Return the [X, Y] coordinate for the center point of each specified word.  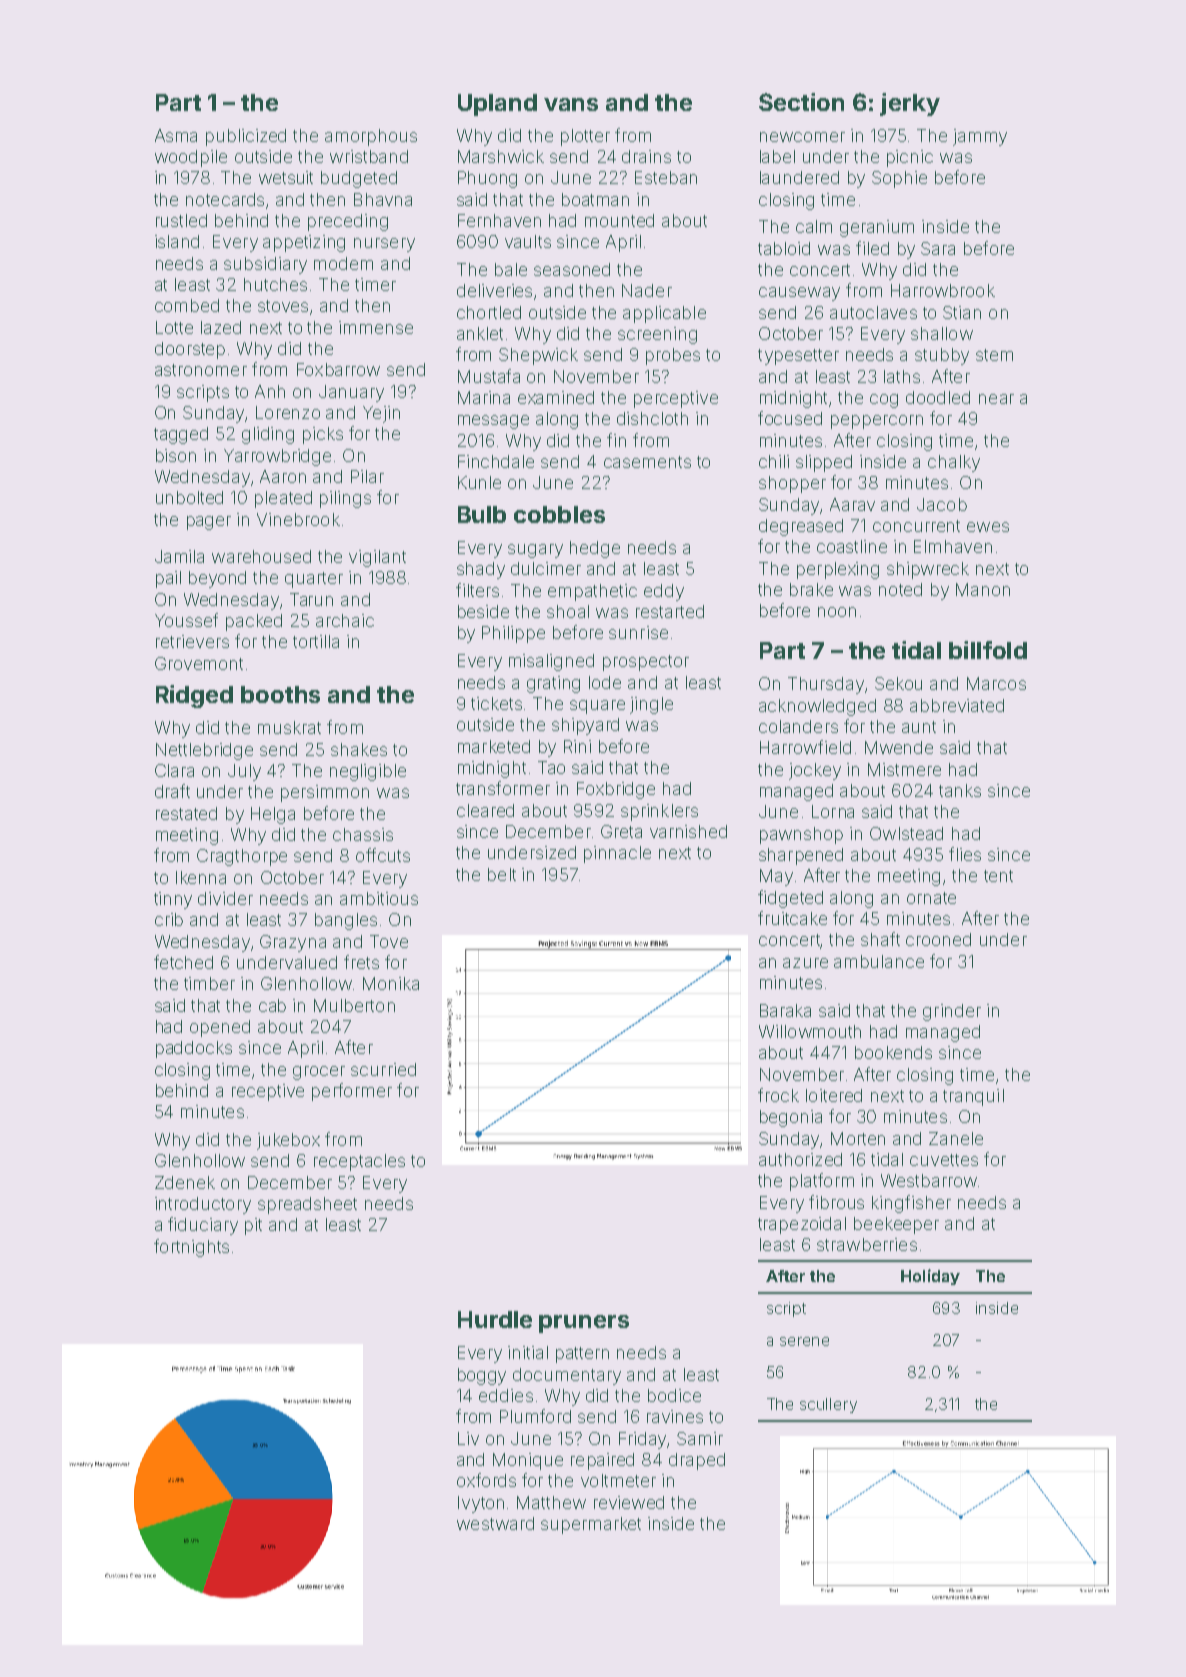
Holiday [930, 1277]
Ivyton [481, 1504]
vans [571, 104]
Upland [497, 105]
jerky [910, 104]
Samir [700, 1438]
